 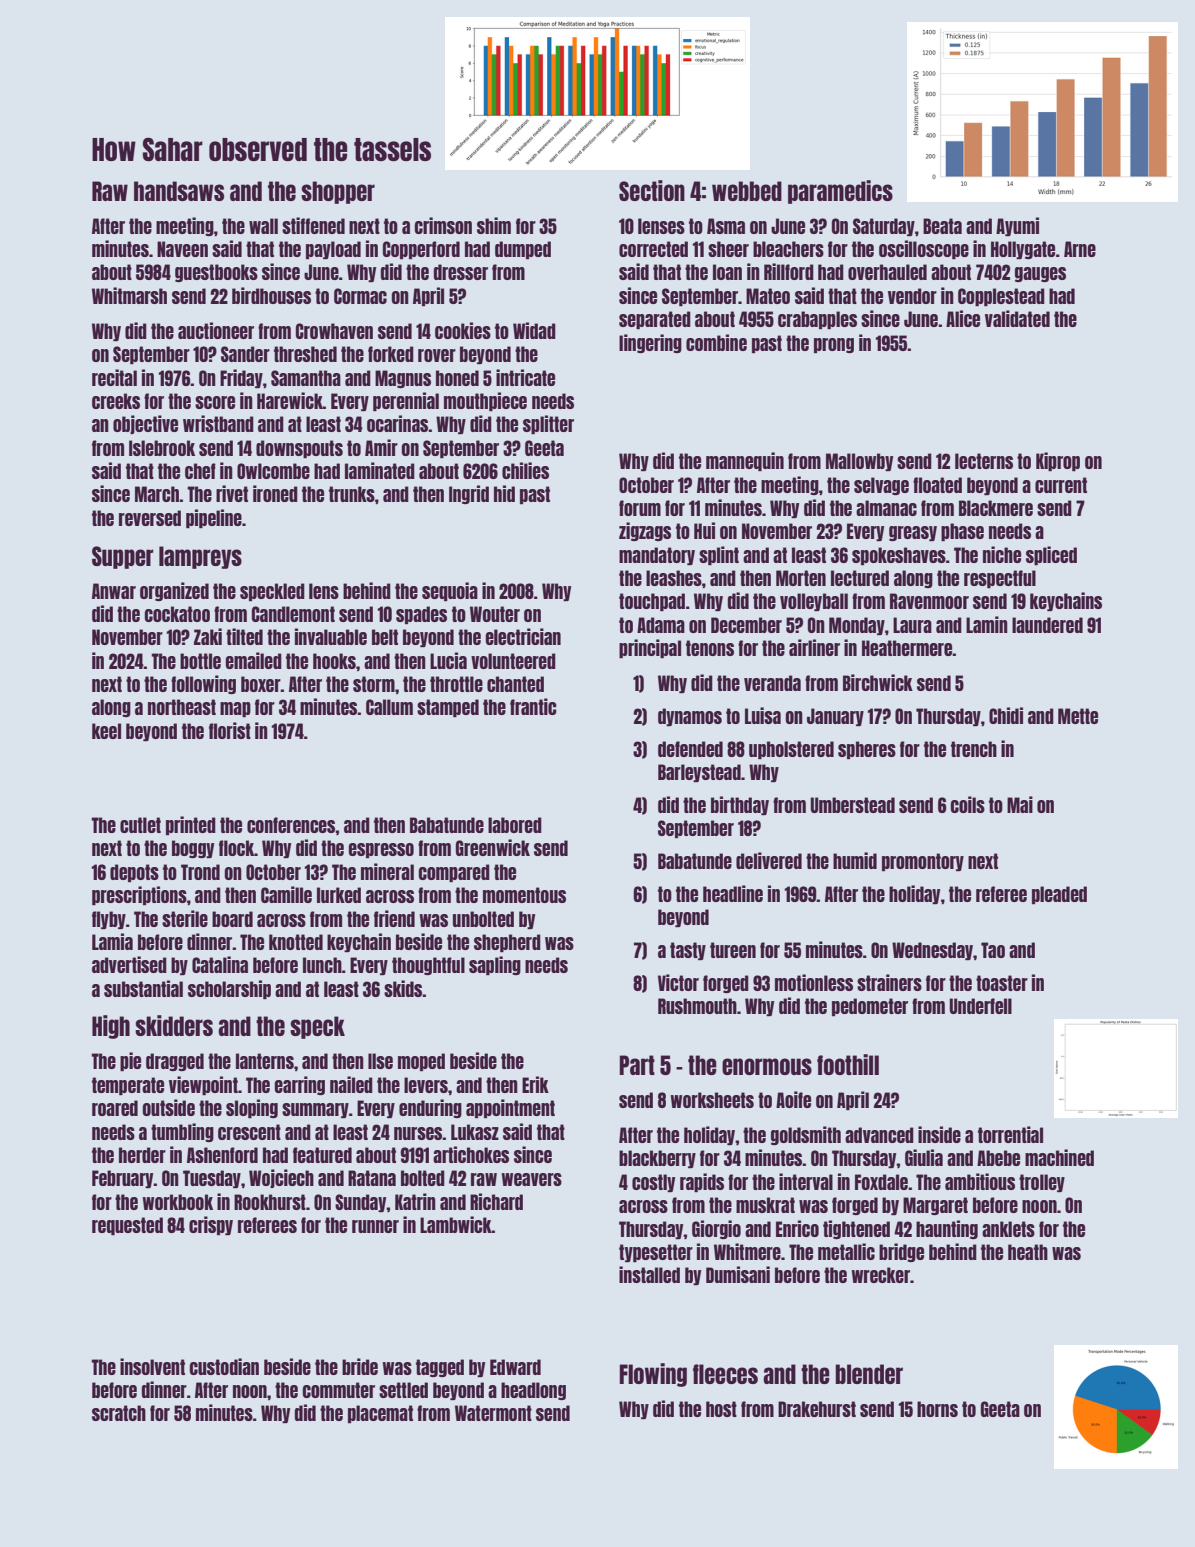 What do you see at coordinates (726, 226) in the image?
I see `Asma` at bounding box center [726, 226].
